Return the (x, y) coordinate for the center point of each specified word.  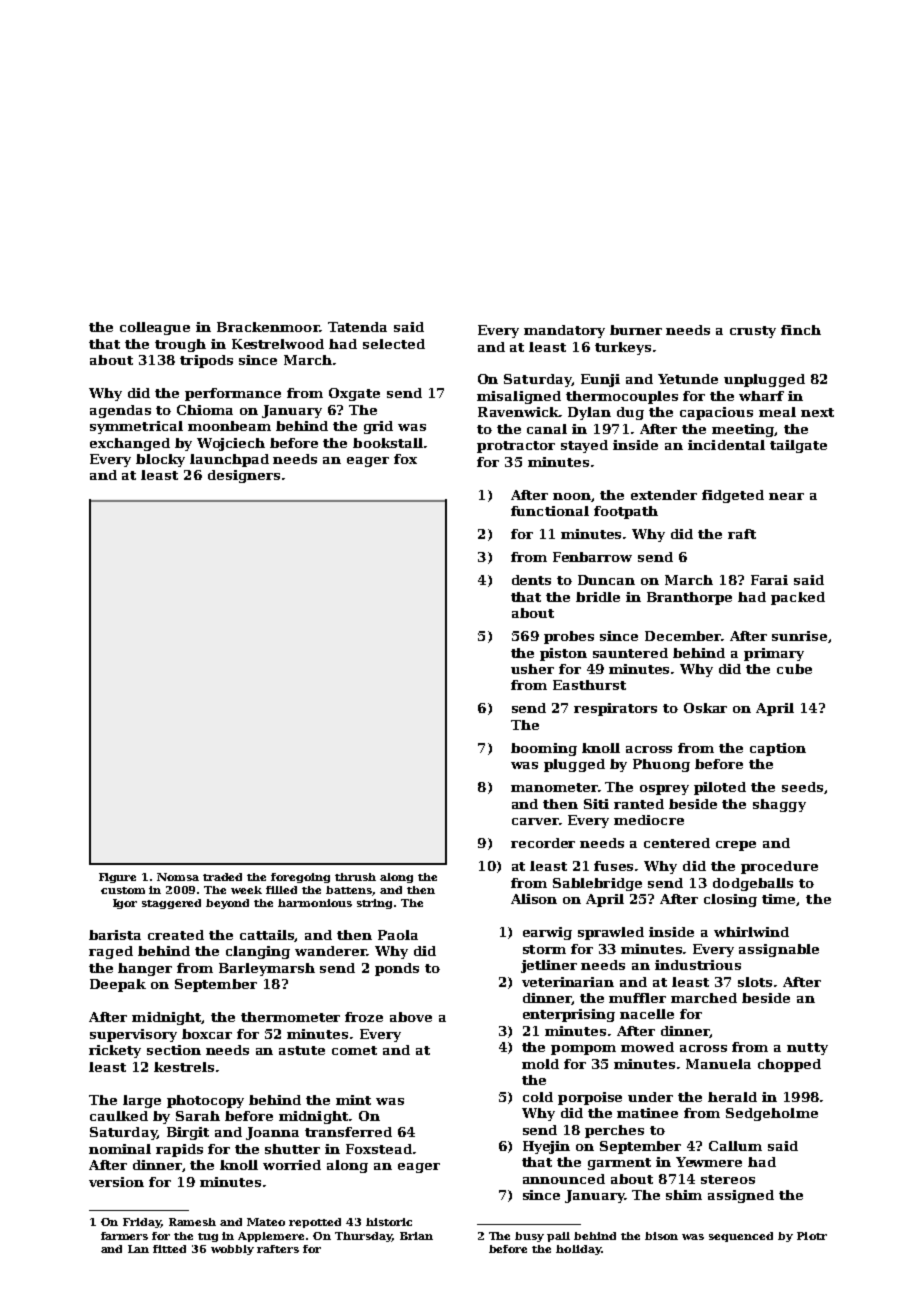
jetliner (549, 966)
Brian (416, 1236)
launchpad (229, 460)
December (683, 636)
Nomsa (178, 877)
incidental (726, 445)
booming (544, 749)
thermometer (290, 1017)
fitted (169, 1249)
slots (755, 982)
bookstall (388, 443)
